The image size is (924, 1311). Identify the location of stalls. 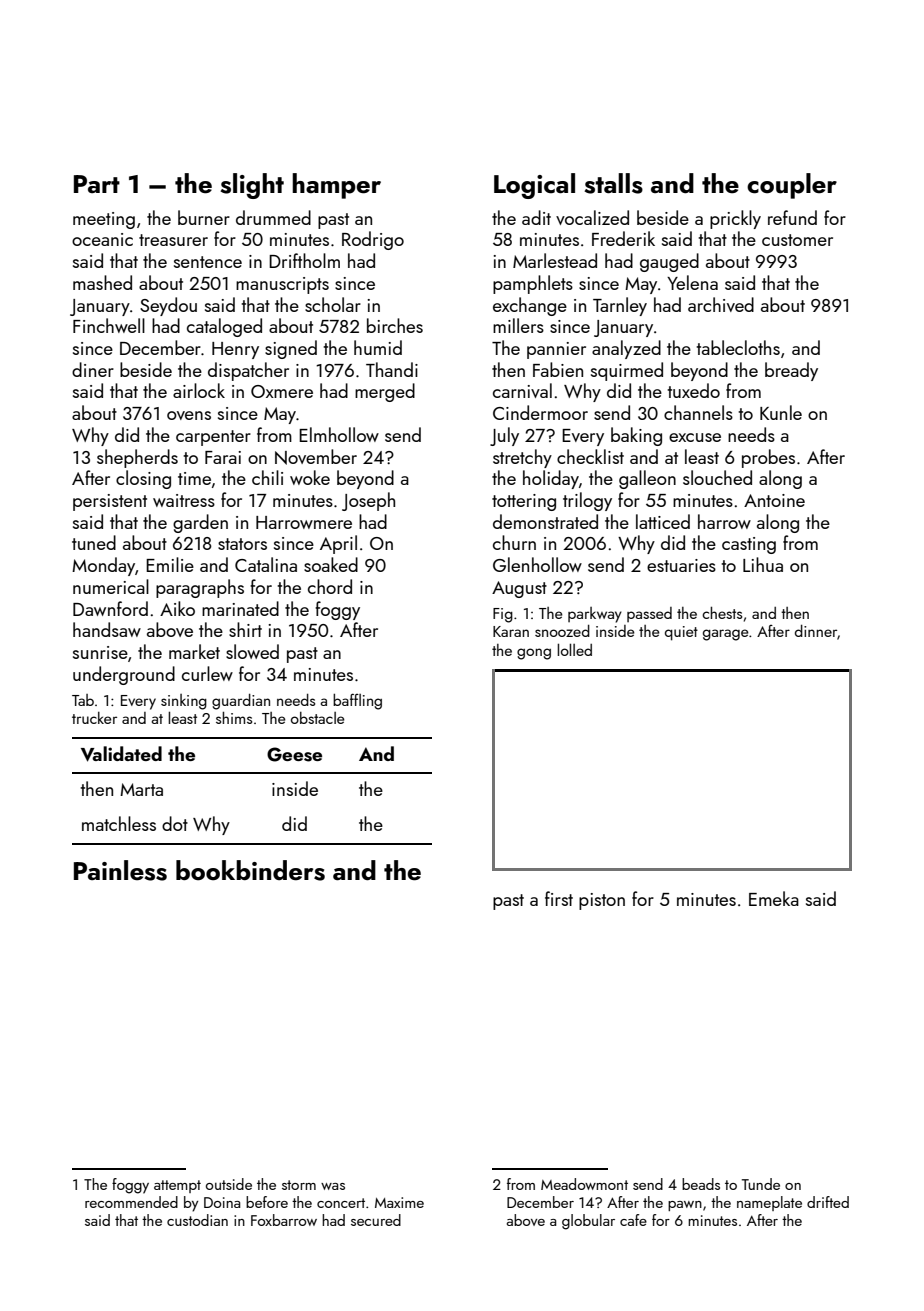
(613, 183).
